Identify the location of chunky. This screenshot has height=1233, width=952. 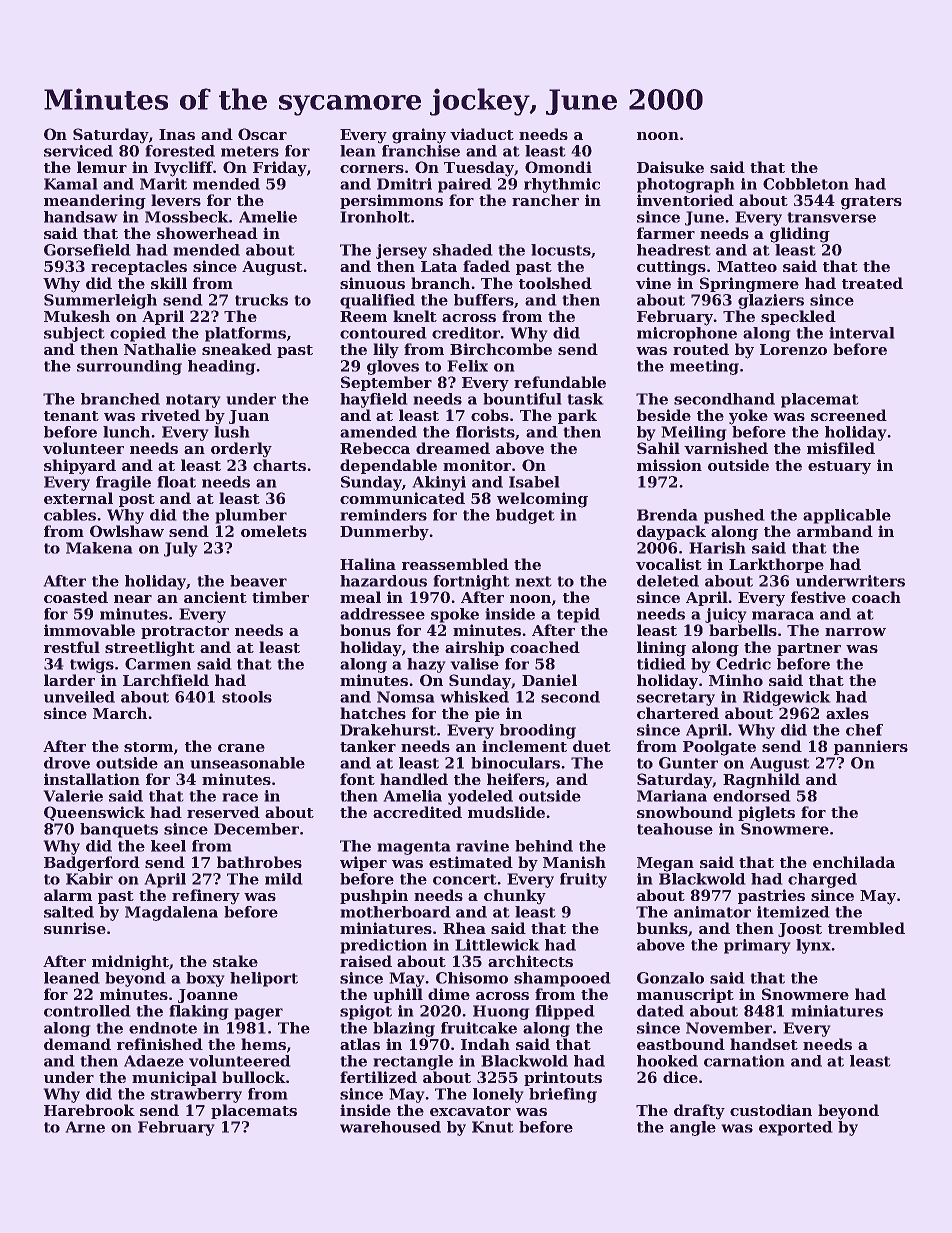
(515, 896).
